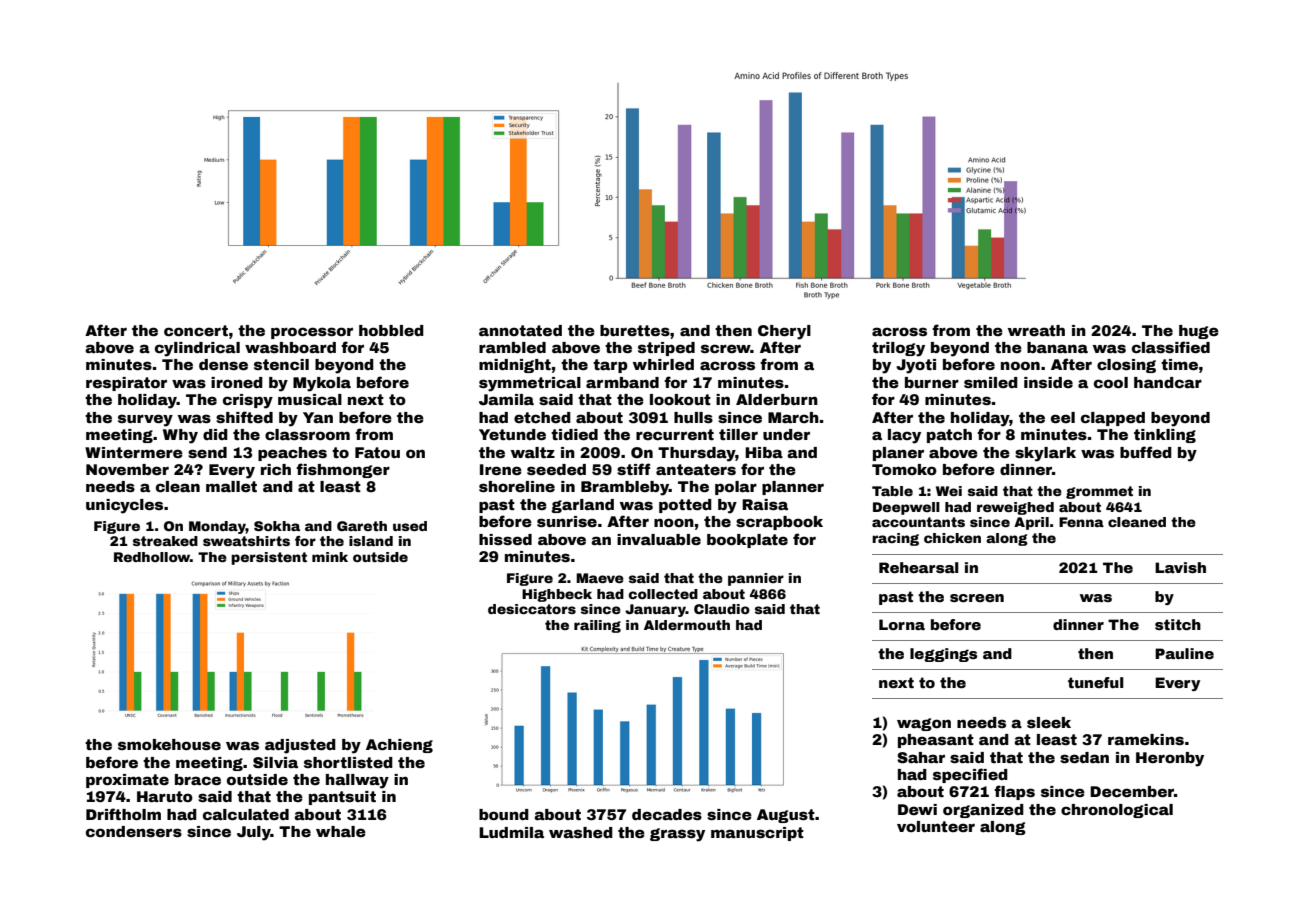 The height and width of the screenshot is (924, 1308). I want to click on Fenna, so click(1081, 522).
